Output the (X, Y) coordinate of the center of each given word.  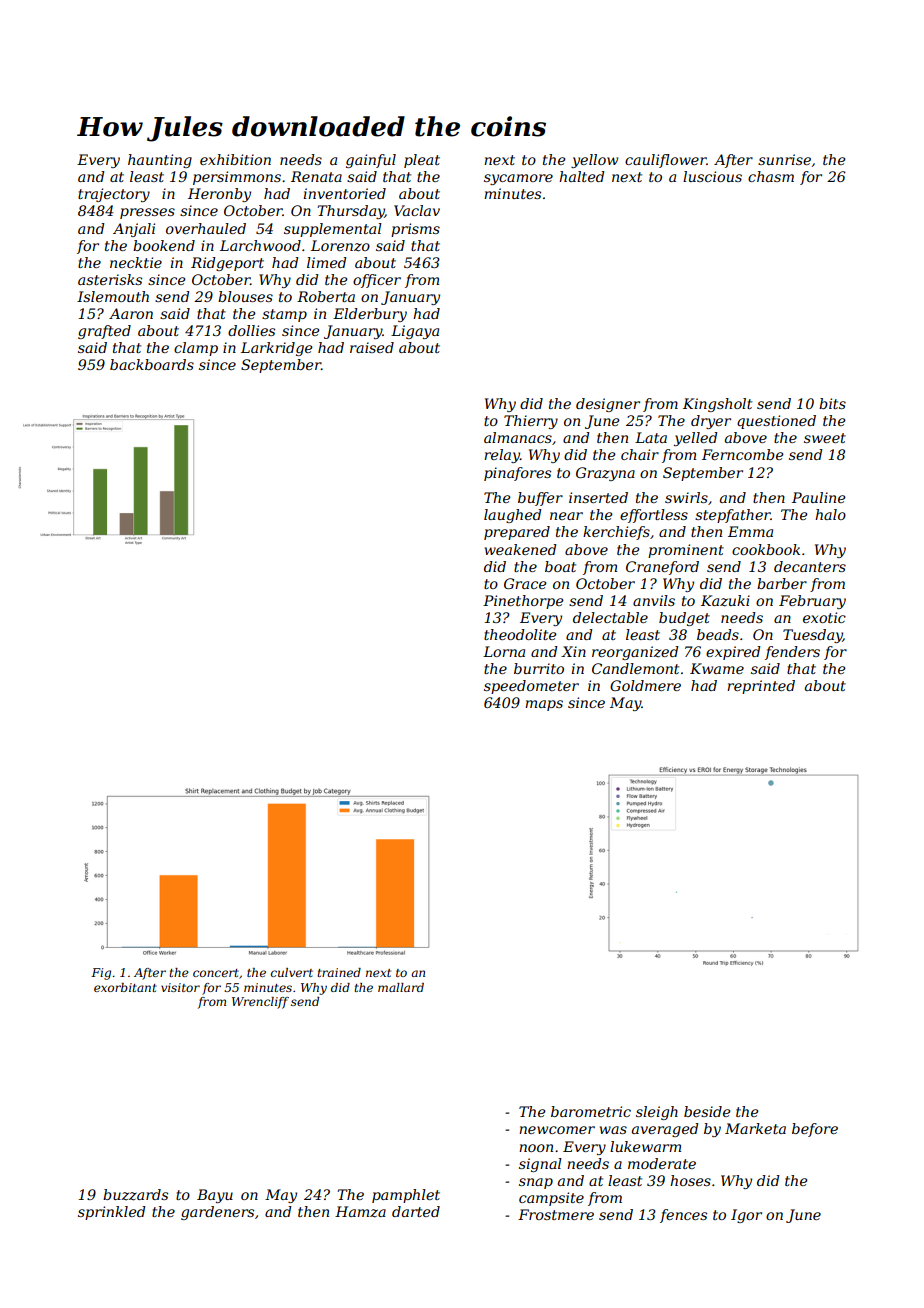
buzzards (135, 1195)
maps (544, 705)
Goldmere (645, 685)
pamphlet (406, 1196)
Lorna (504, 651)
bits (832, 403)
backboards (152, 364)
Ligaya (415, 332)
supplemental (333, 230)
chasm (771, 176)
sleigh (657, 1113)
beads (718, 634)
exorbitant (125, 987)
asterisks (110, 279)
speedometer (531, 687)
